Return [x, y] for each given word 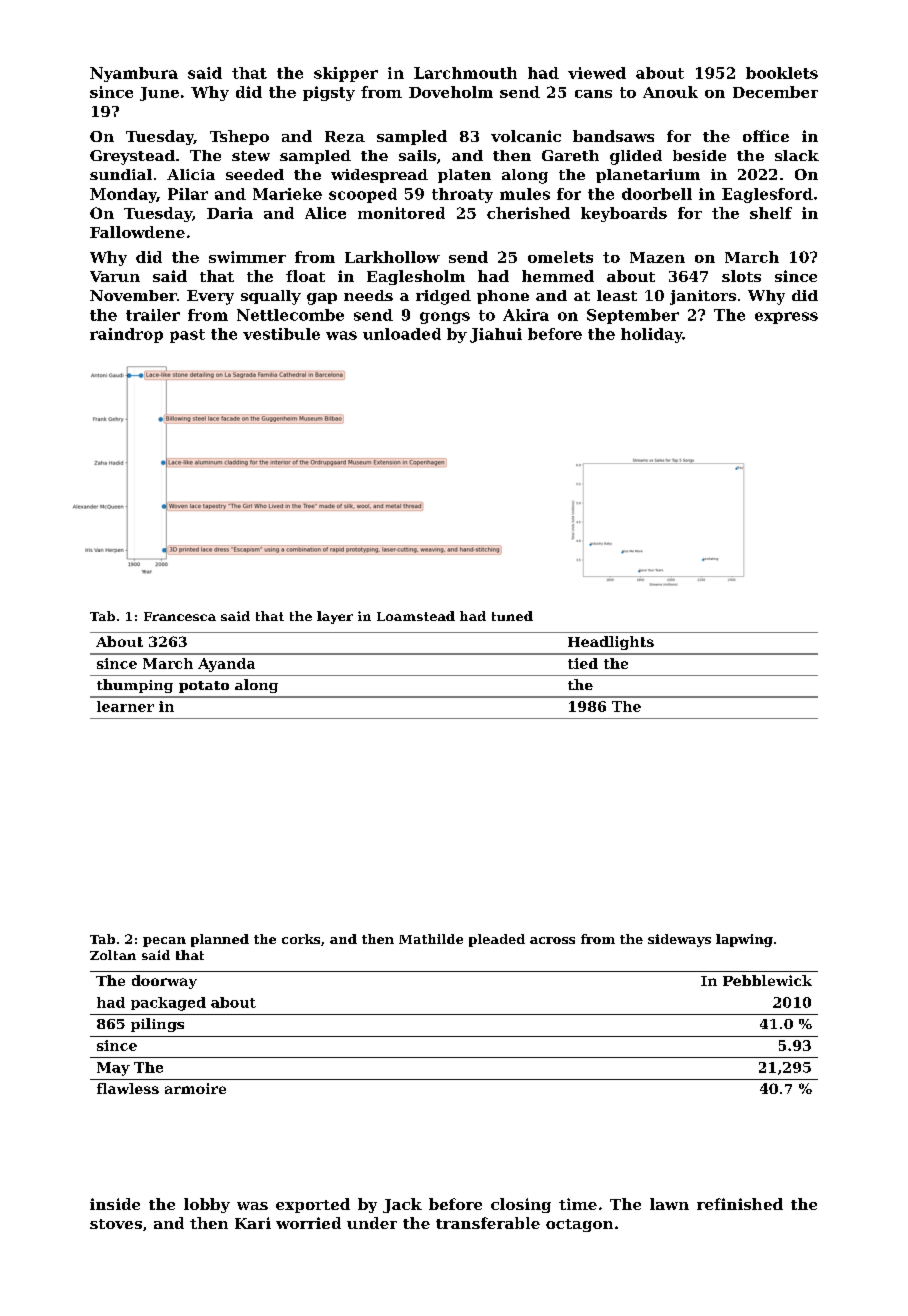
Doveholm [451, 92]
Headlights [611, 643]
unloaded [402, 334]
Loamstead [416, 616]
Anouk [670, 92]
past [187, 336]
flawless [128, 1088]
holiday [652, 335]
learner [125, 706]
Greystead [132, 157]
